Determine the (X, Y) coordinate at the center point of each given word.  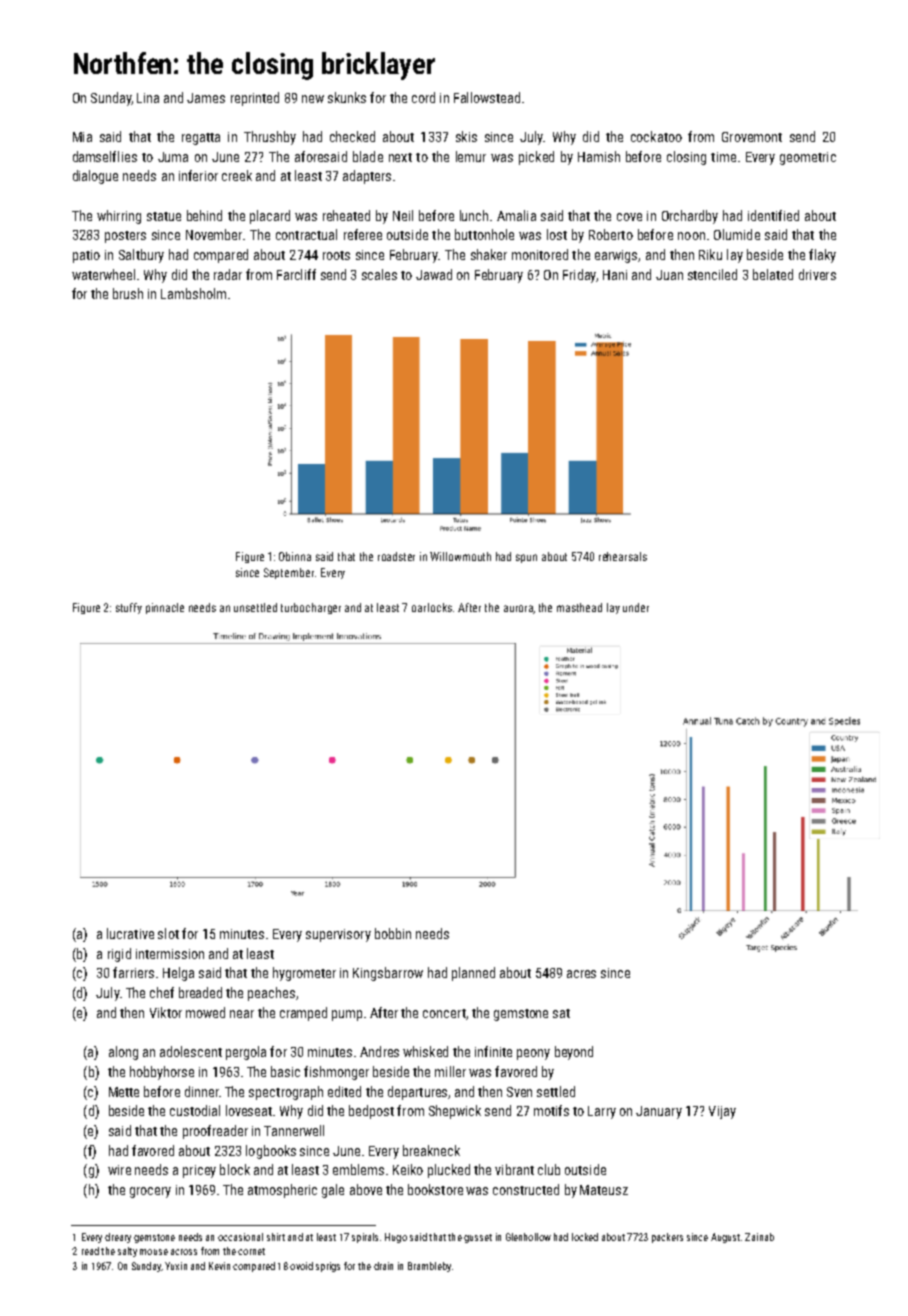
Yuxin (176, 1266)
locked (585, 1237)
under (636, 607)
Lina (148, 98)
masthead (579, 607)
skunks (347, 97)
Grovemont (752, 137)
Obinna (295, 556)
